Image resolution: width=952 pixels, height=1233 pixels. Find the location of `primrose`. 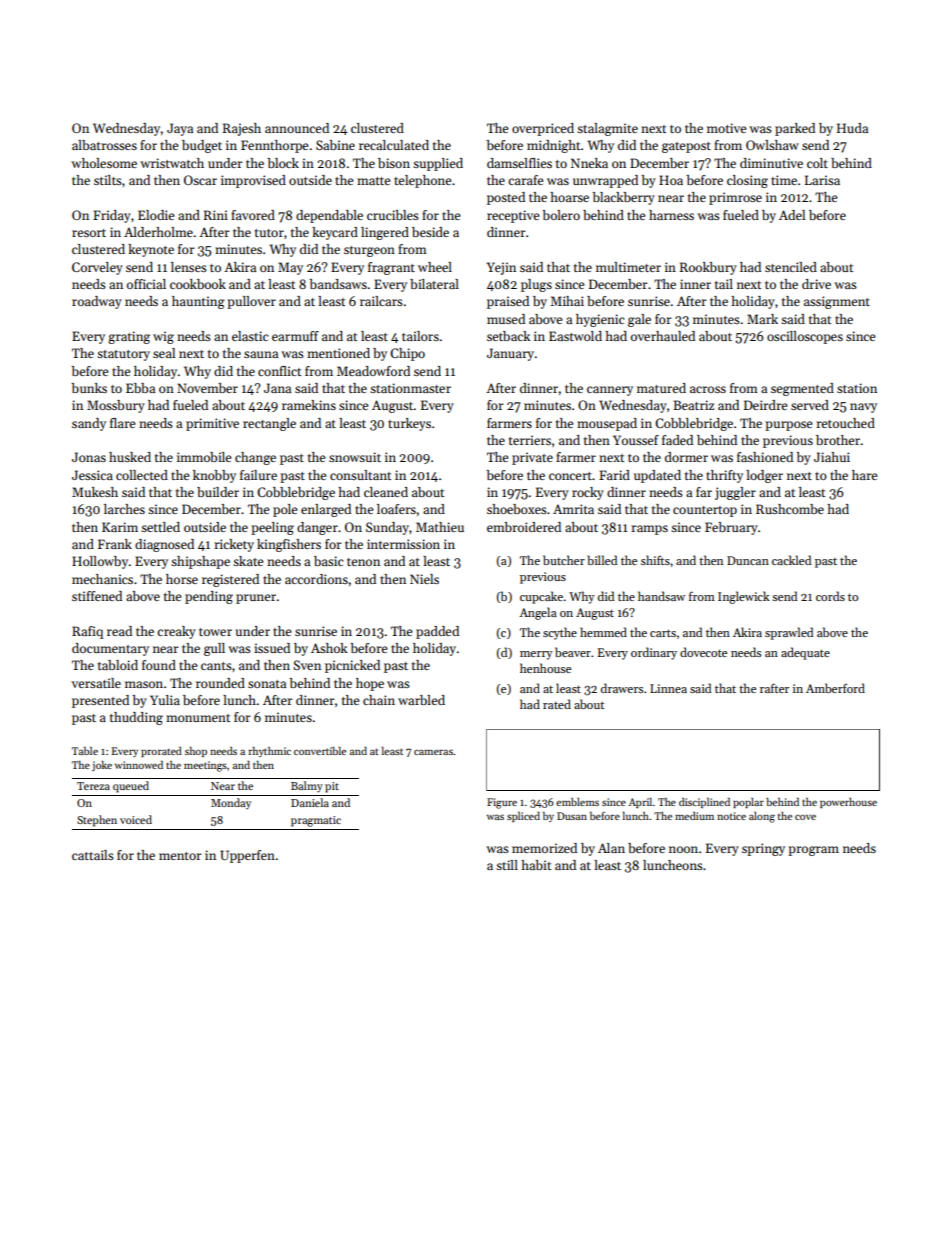

primrose is located at coordinates (735, 198).
